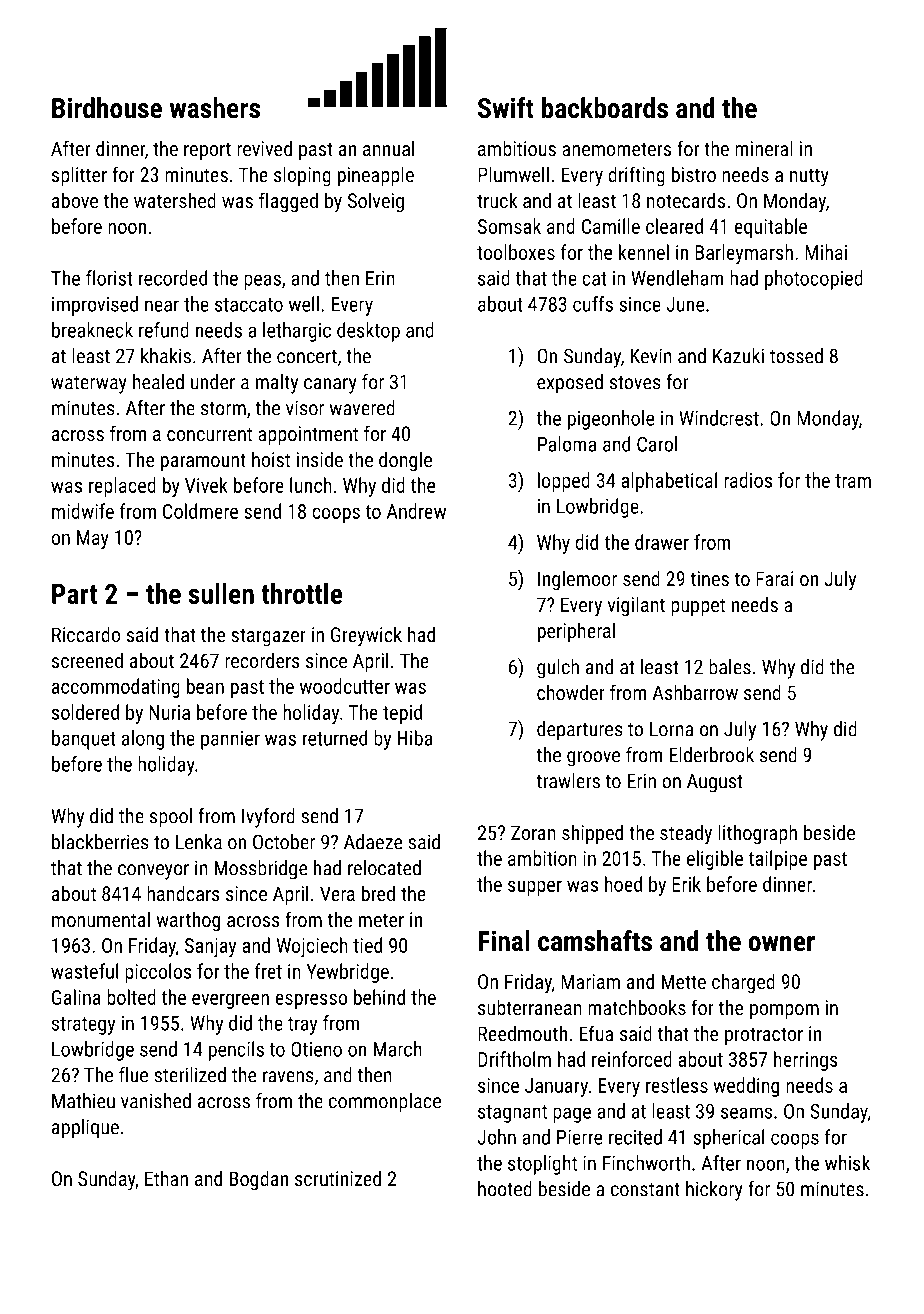  Describe the element at coordinates (133, 1075) in the image. I see `flue` at that location.
